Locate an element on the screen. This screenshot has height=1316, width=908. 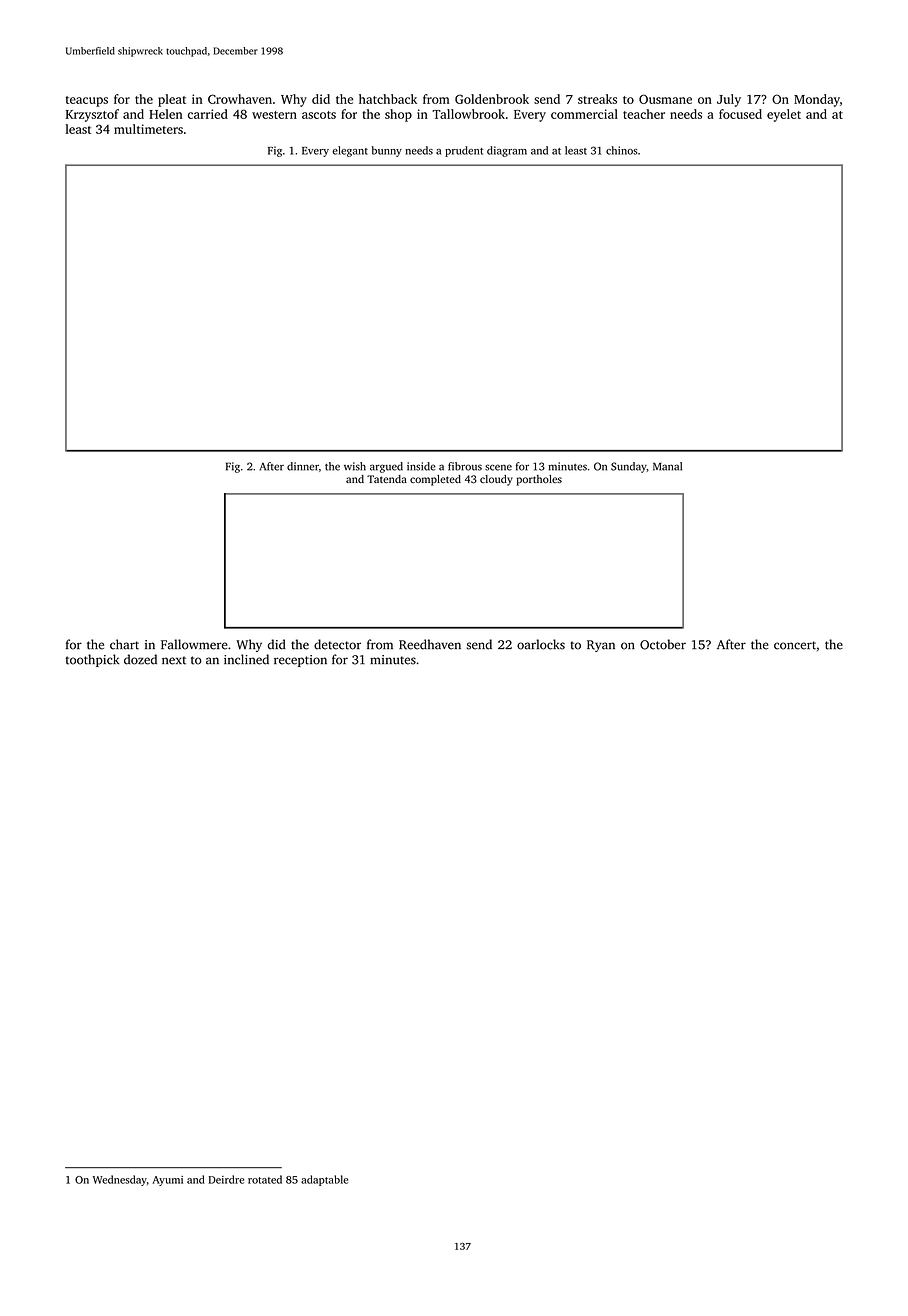
October is located at coordinates (663, 644).
